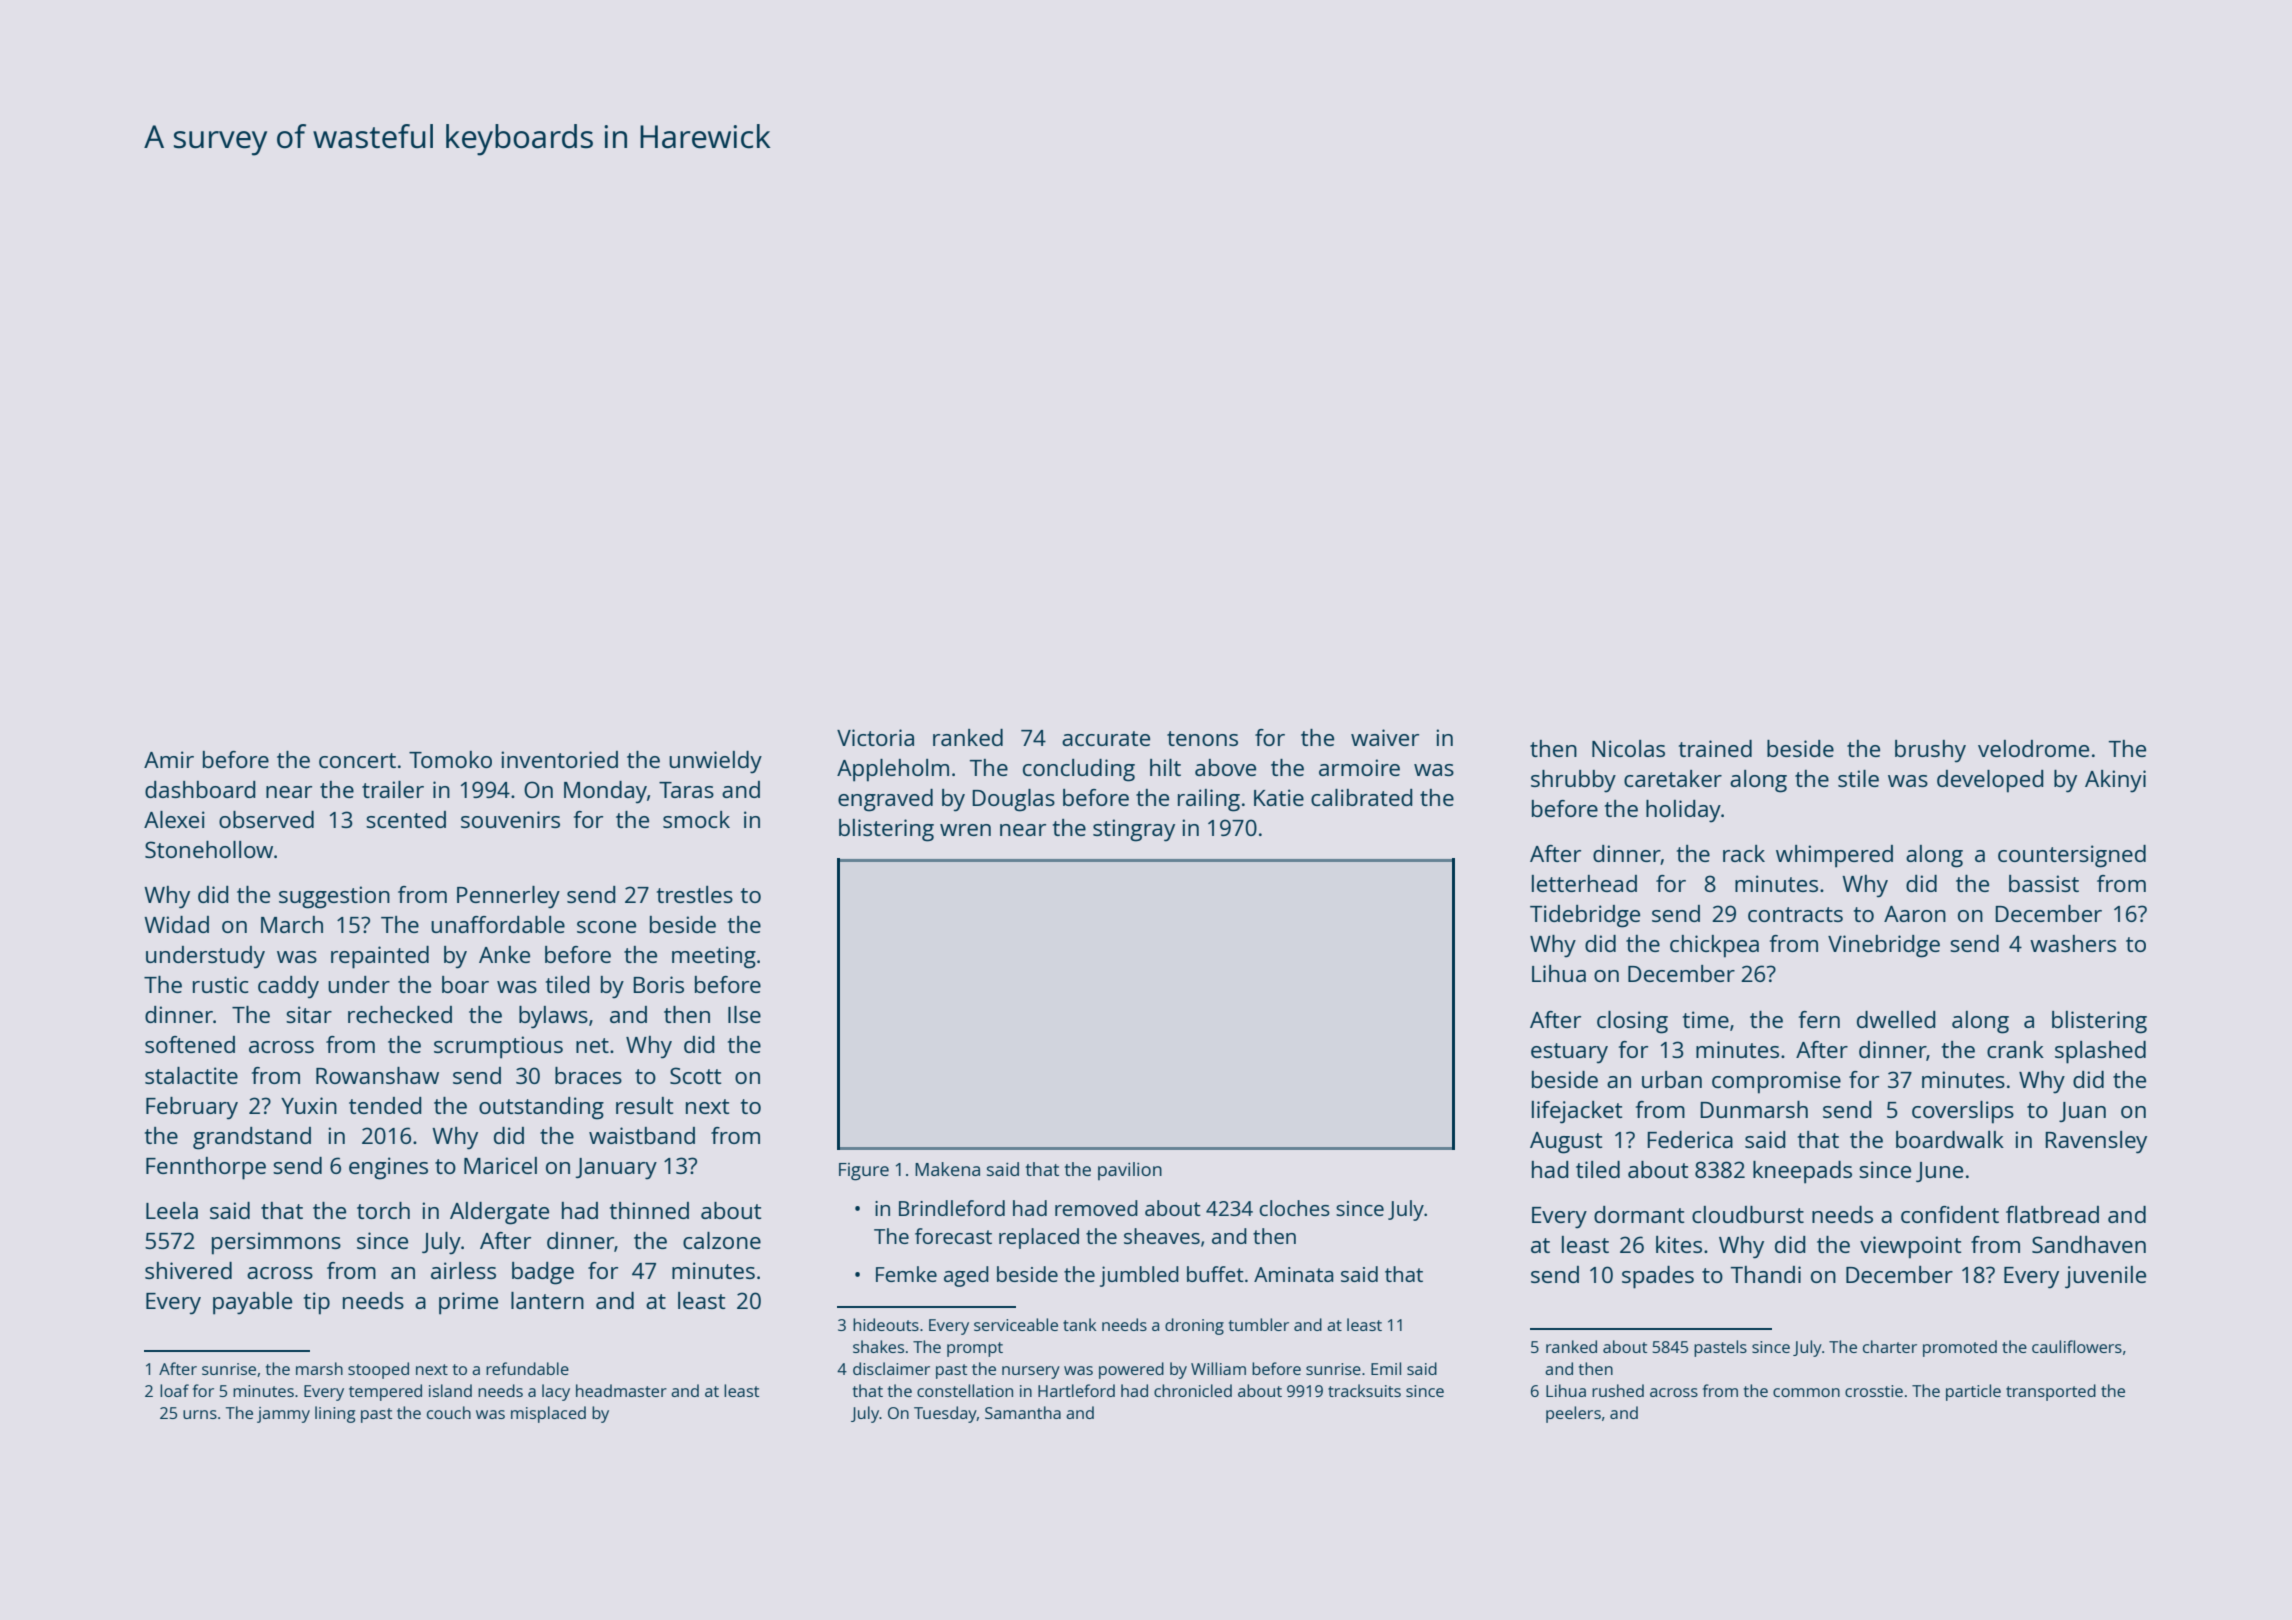  I want to click on closing, so click(1632, 1022).
